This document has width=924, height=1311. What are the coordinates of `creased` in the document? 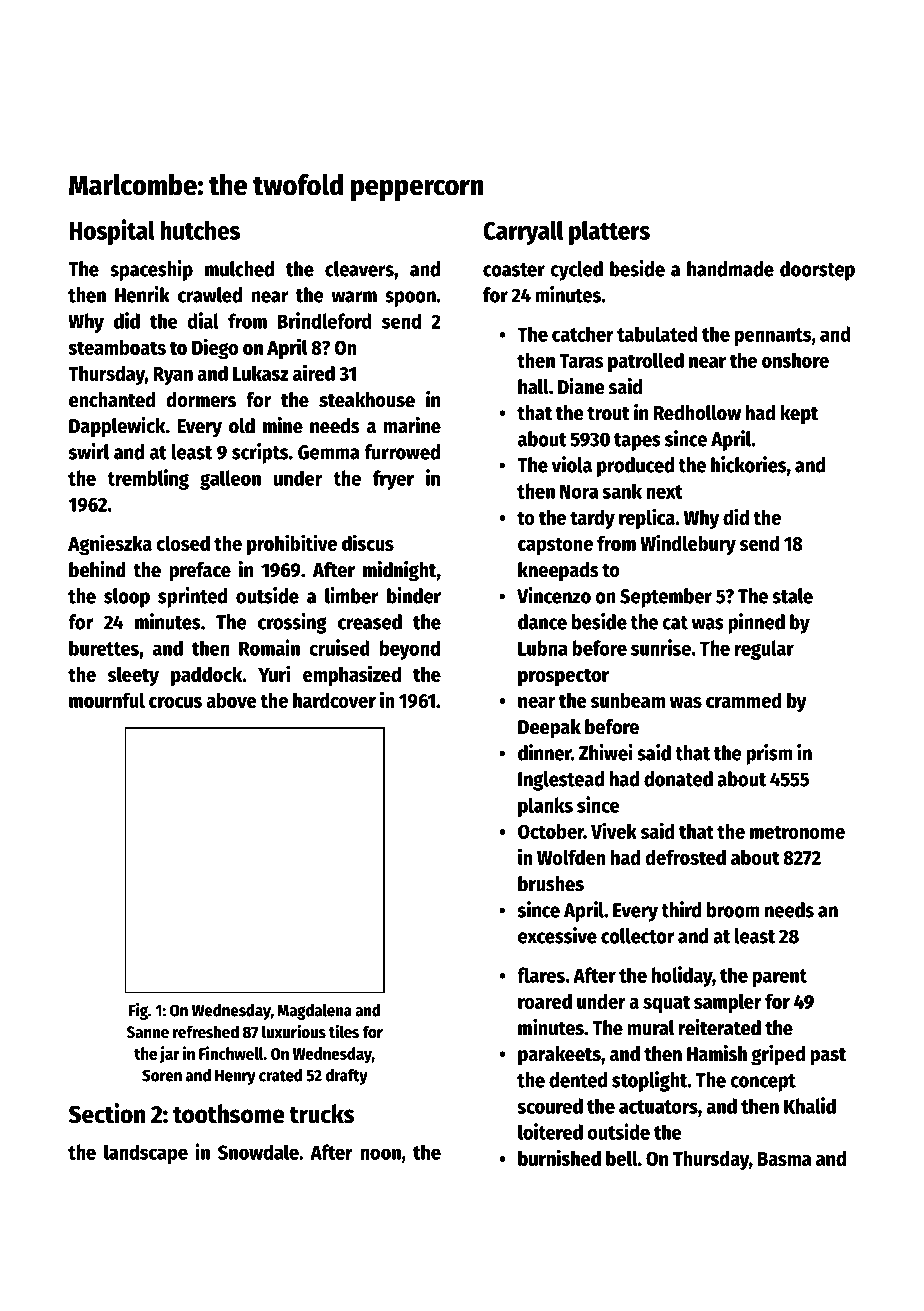 It's located at (370, 622).
